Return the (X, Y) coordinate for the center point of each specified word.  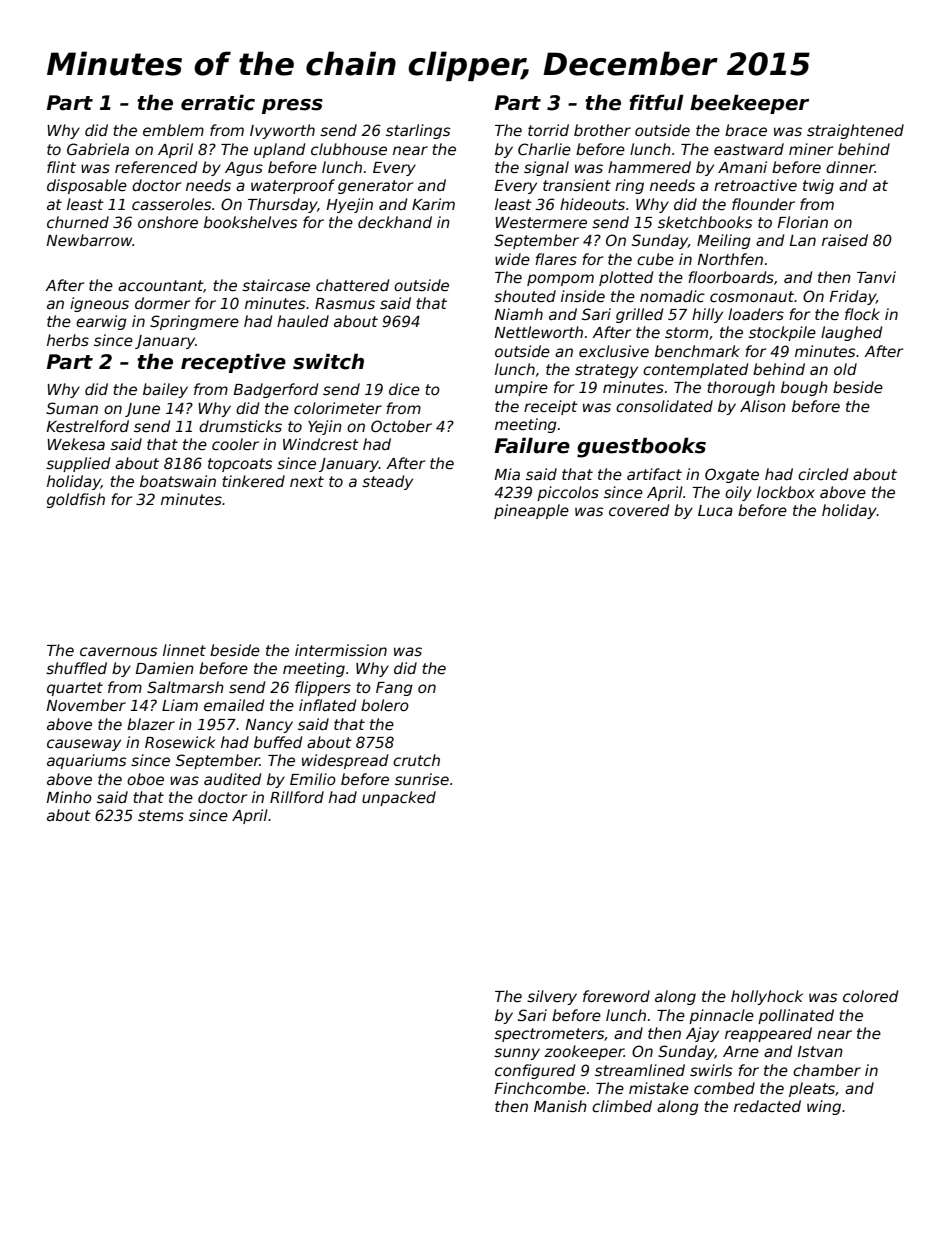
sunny (517, 1054)
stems (161, 815)
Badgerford (275, 390)
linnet (184, 650)
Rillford (297, 797)
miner (811, 149)
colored (870, 996)
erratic (218, 102)
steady (387, 482)
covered (639, 510)
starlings (418, 131)
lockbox (786, 492)
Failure (532, 445)
